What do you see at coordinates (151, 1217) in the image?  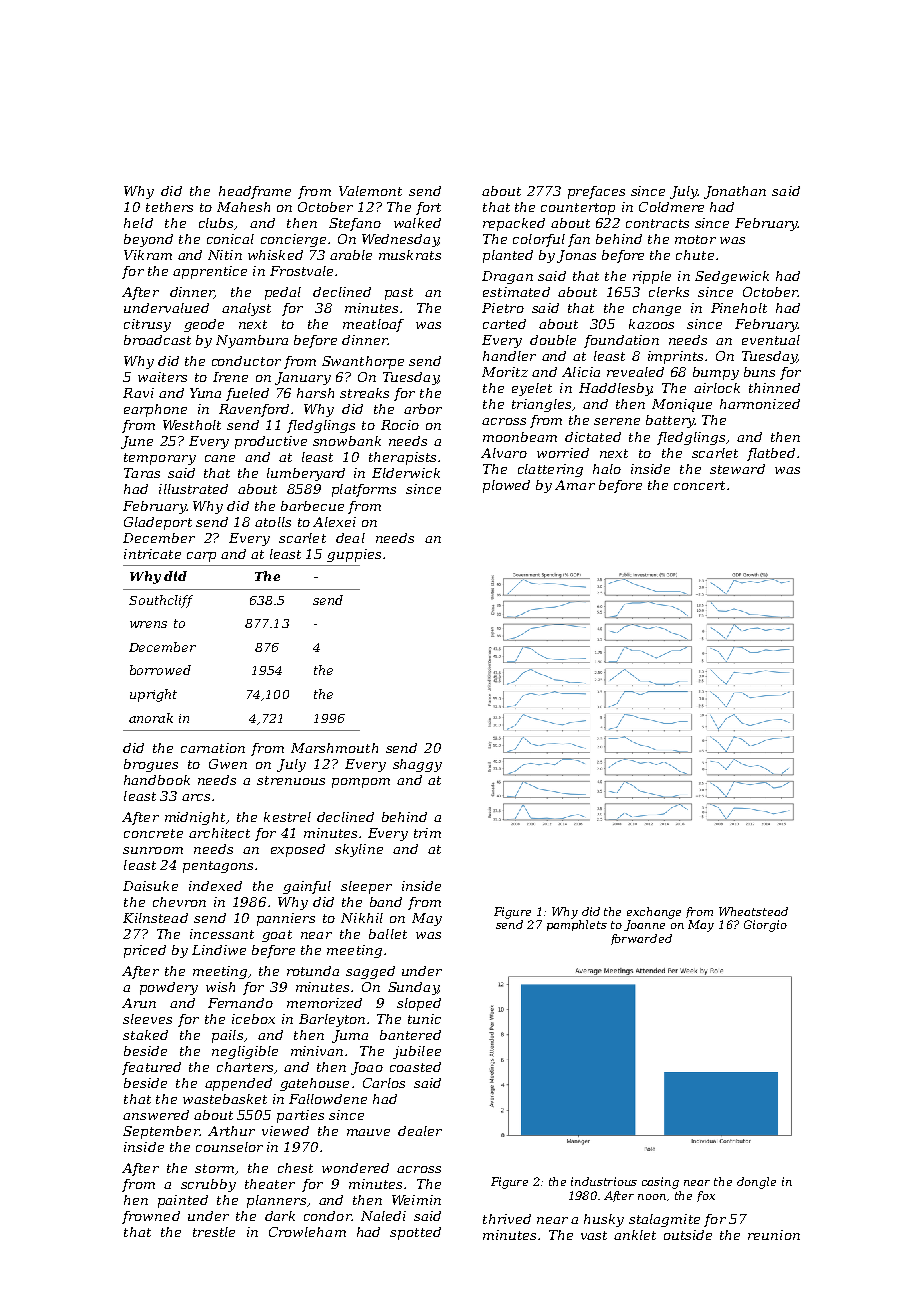 I see `frowned` at bounding box center [151, 1217].
